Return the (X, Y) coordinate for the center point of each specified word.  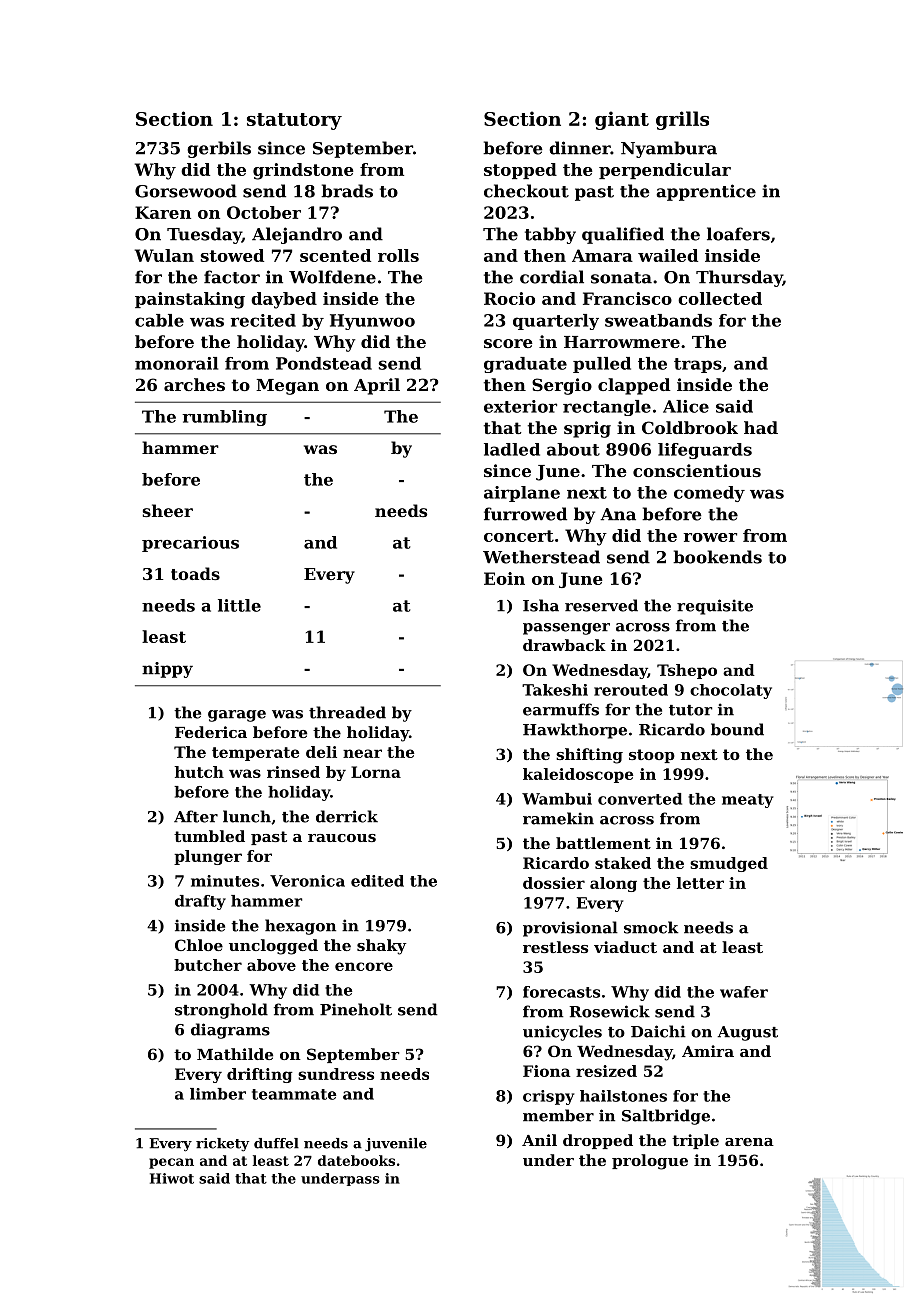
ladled (512, 449)
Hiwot (172, 1178)
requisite (715, 607)
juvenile (396, 1145)
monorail (176, 363)
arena (749, 1142)
